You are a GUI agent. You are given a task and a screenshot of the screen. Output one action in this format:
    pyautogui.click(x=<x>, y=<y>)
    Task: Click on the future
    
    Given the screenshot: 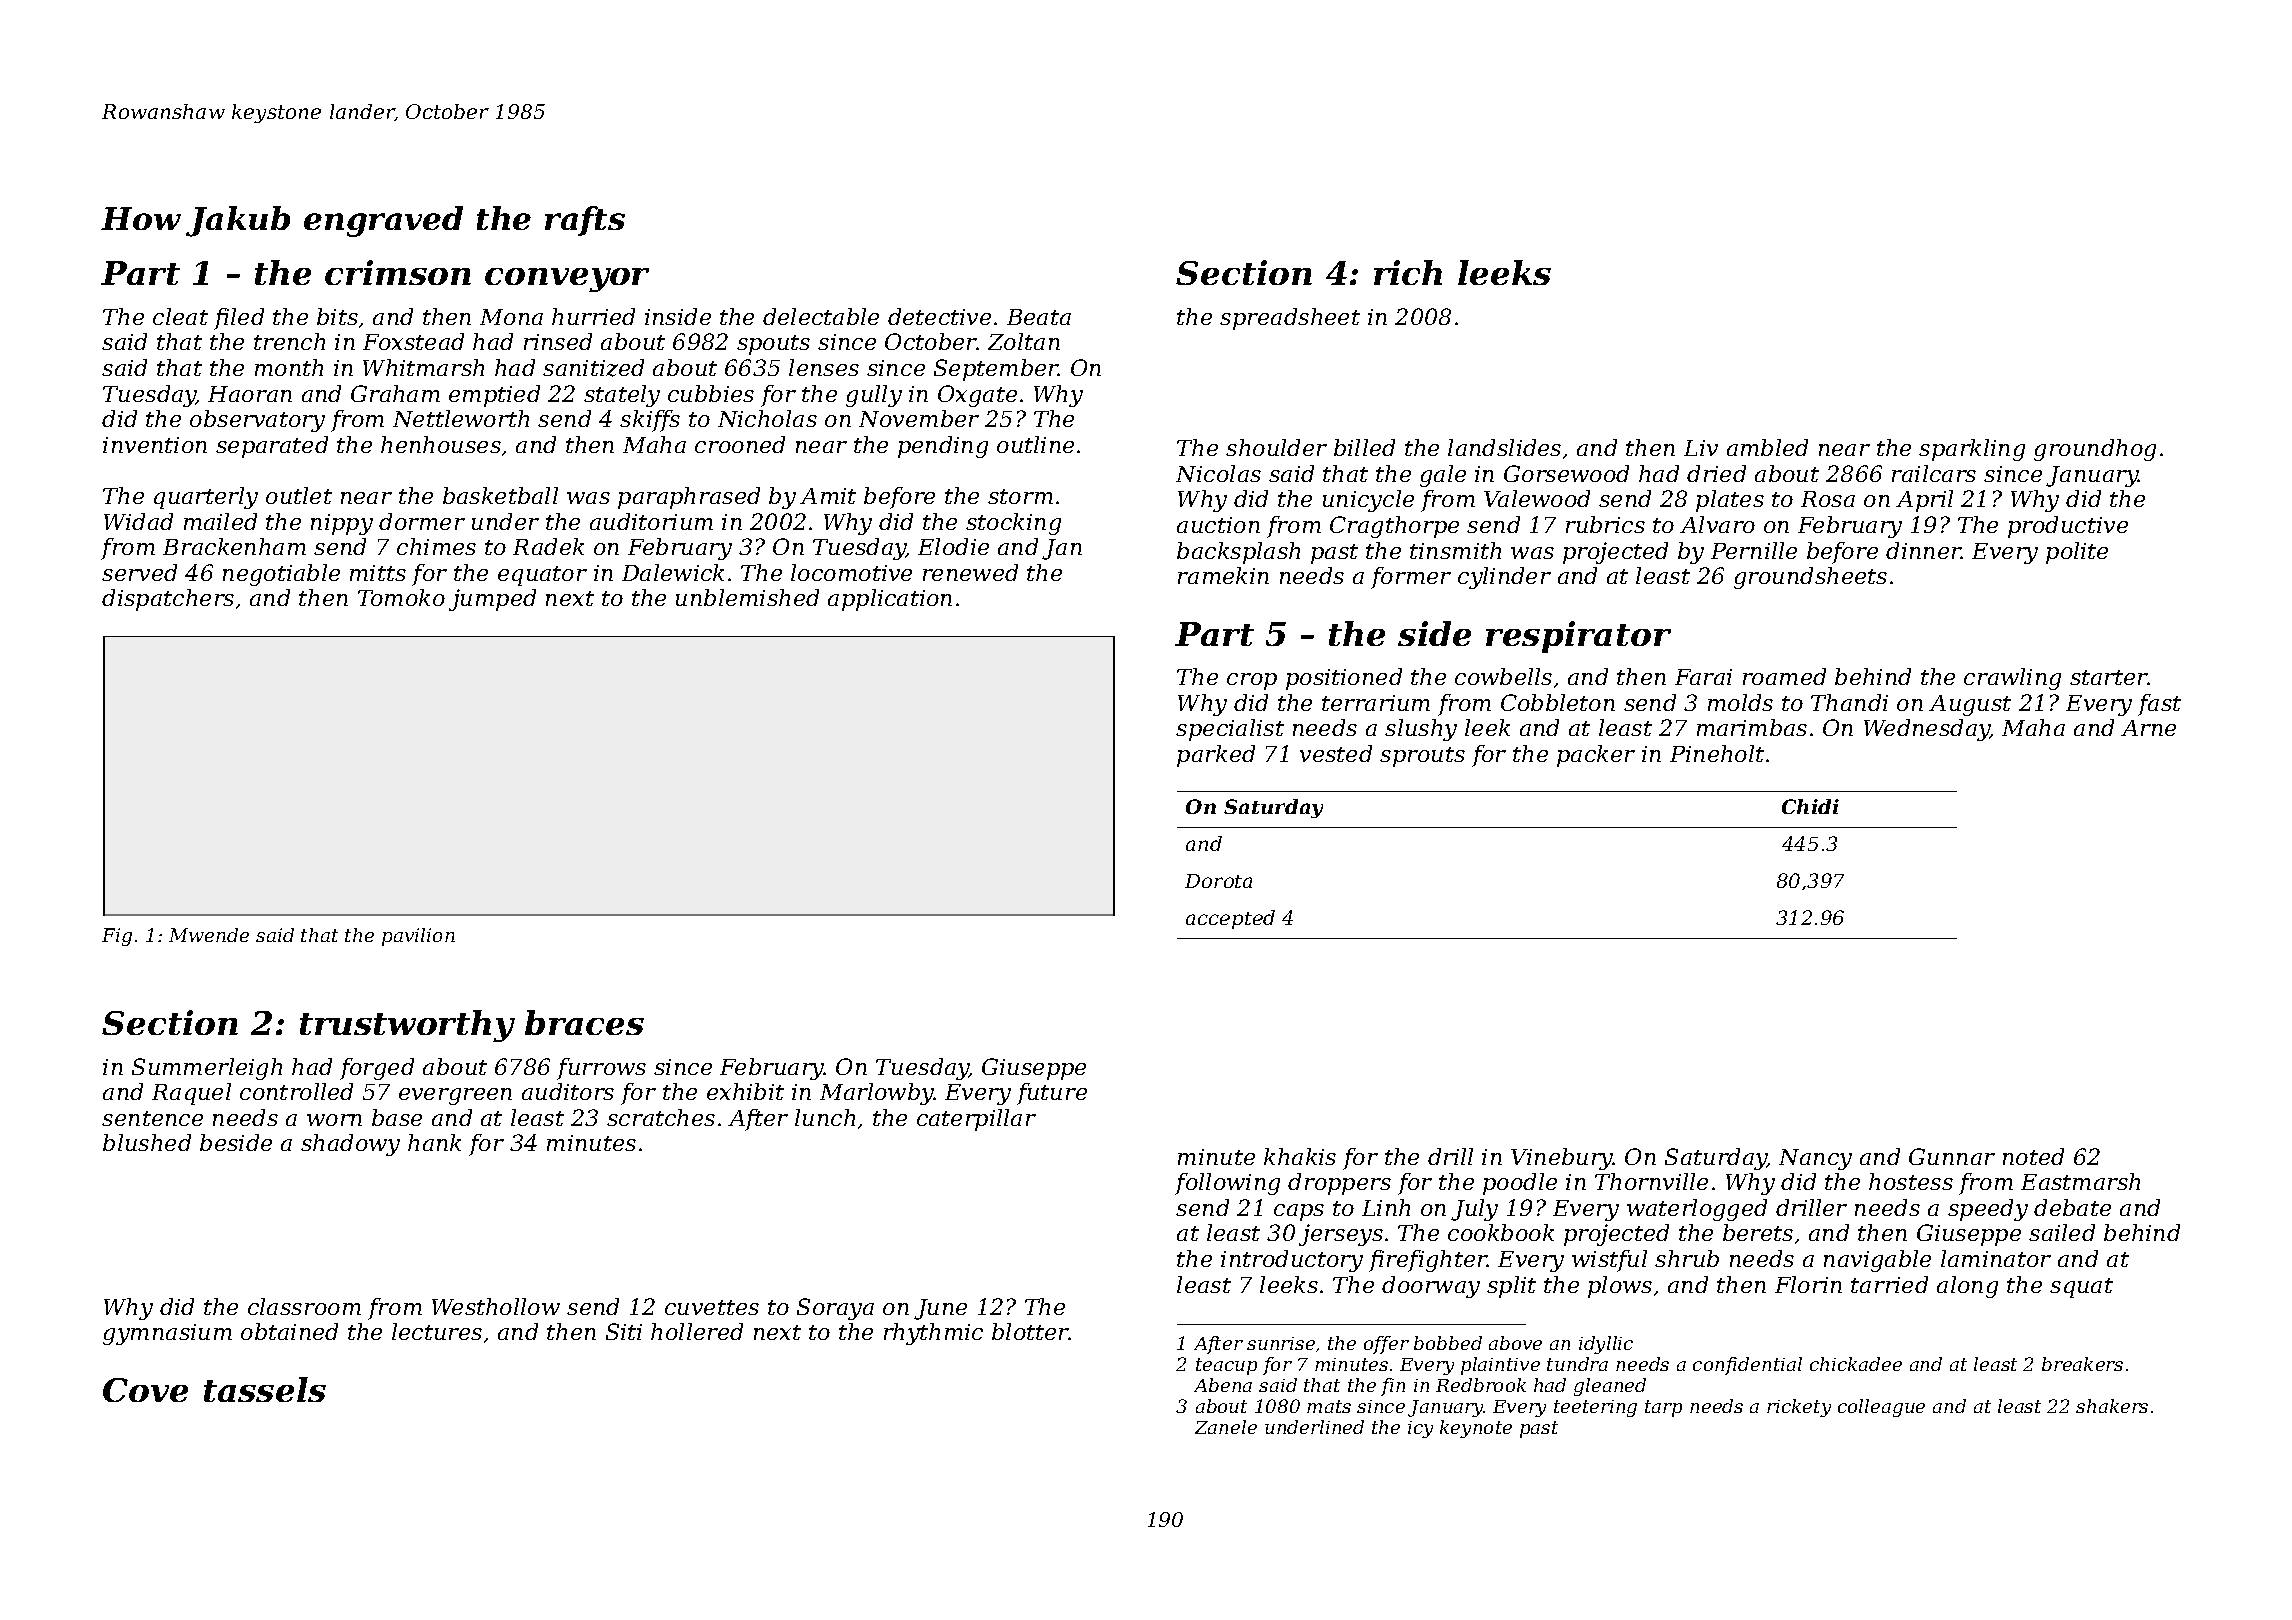 What is the action you would take?
    pyautogui.click(x=1052, y=1094)
